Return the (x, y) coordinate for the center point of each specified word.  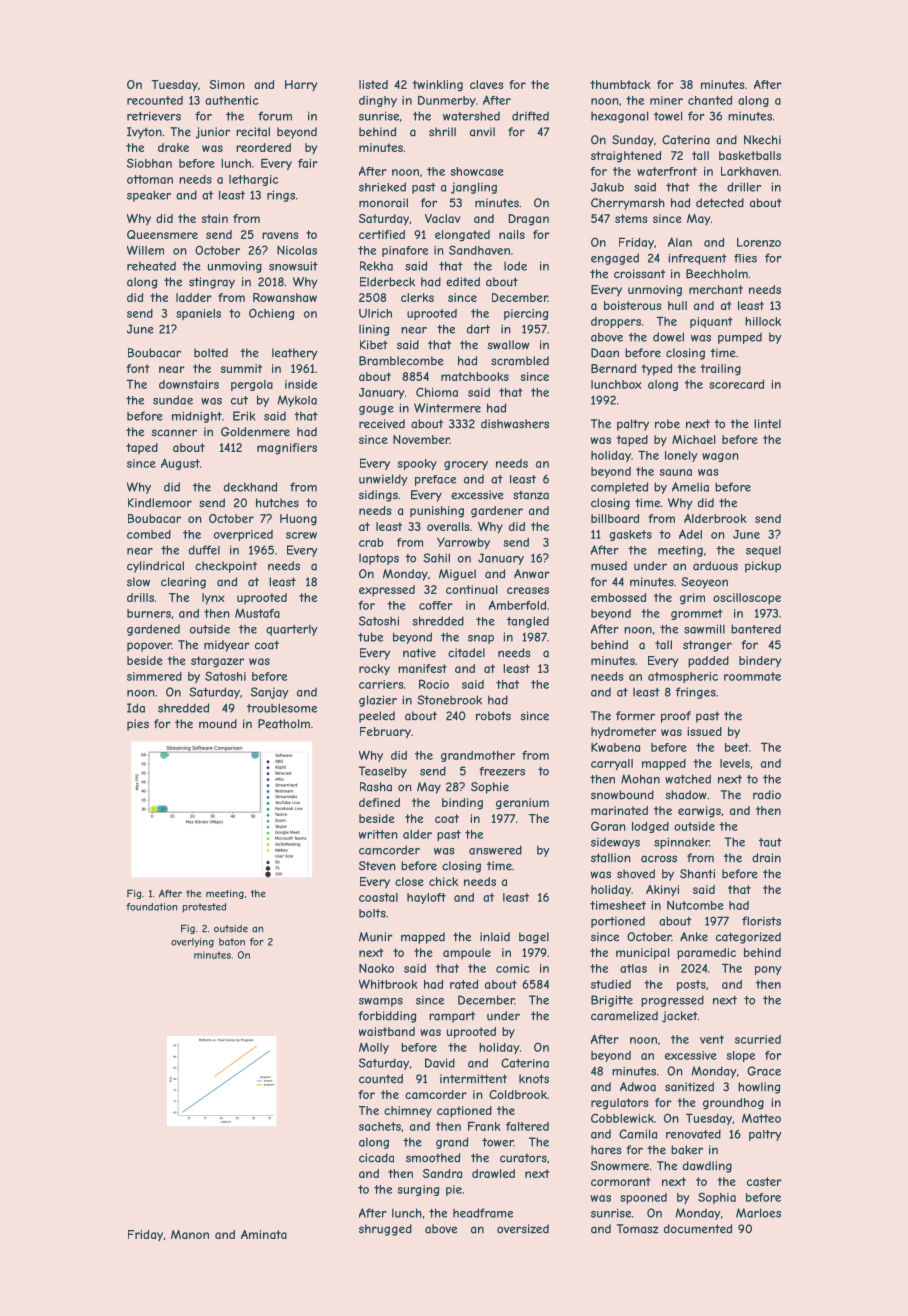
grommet (697, 614)
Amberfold (517, 605)
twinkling (438, 86)
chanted (710, 100)
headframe (483, 1213)
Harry (301, 86)
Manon (190, 1234)
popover (149, 647)
